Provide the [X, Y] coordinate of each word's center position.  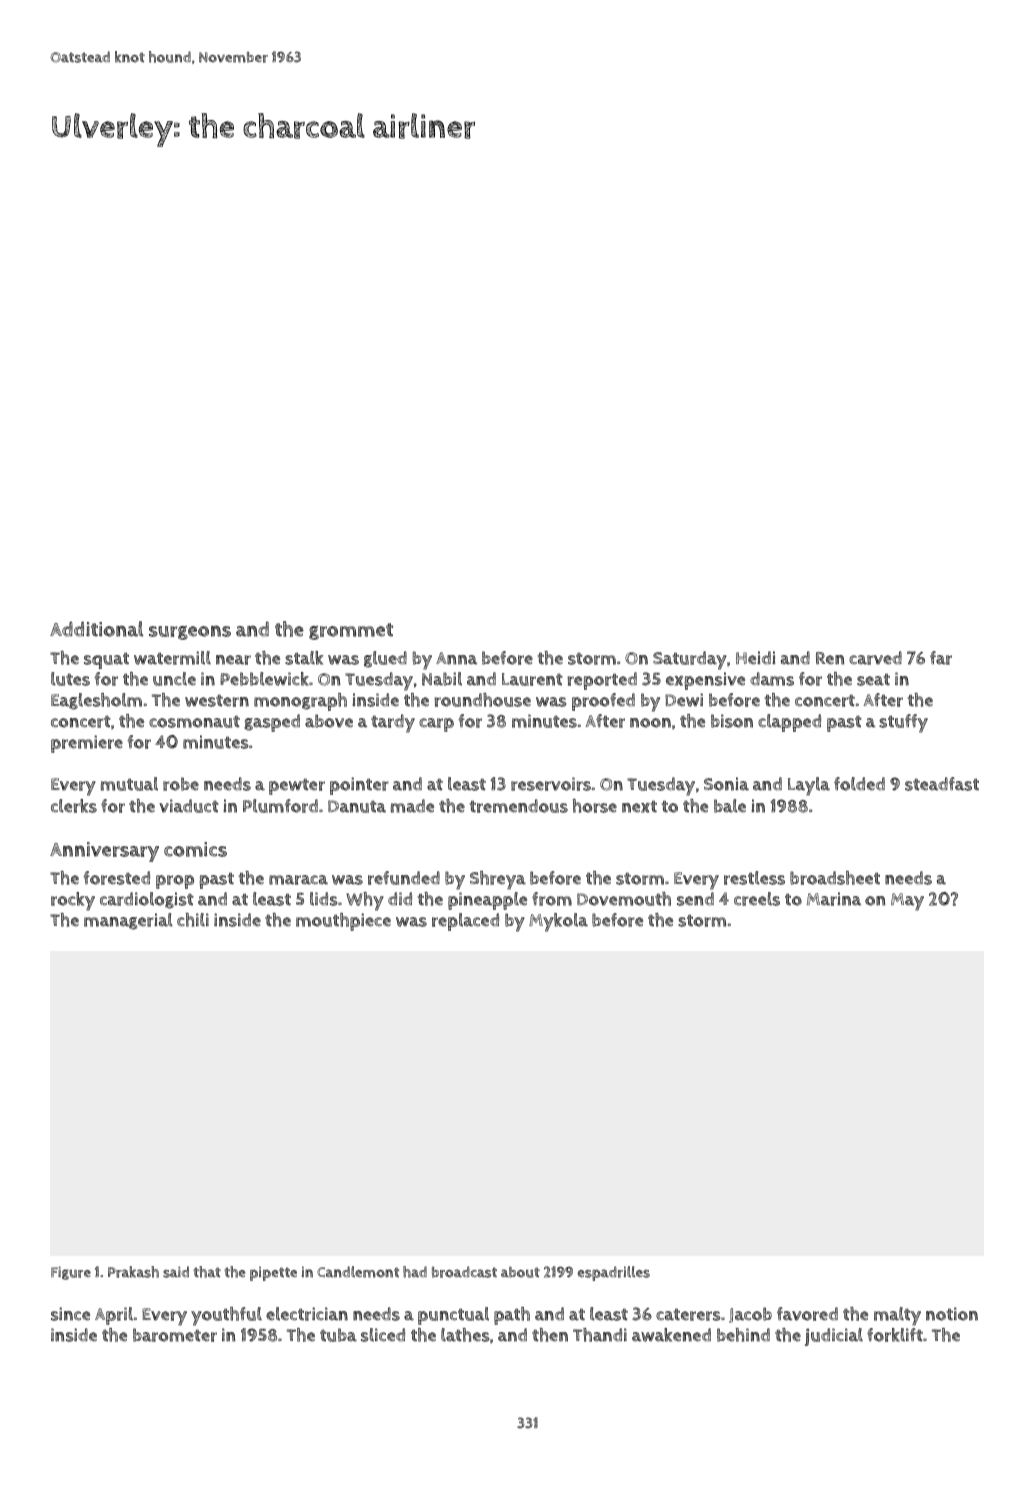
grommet [351, 631]
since [70, 1314]
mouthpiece [343, 922]
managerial [128, 921]
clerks [74, 806]
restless [754, 878]
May [907, 902]
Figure [71, 1273]
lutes [70, 679]
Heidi [755, 658]
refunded [404, 878]
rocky [73, 901]
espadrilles [614, 1273]
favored [807, 1314]
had [415, 1272]
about [520, 1272]
